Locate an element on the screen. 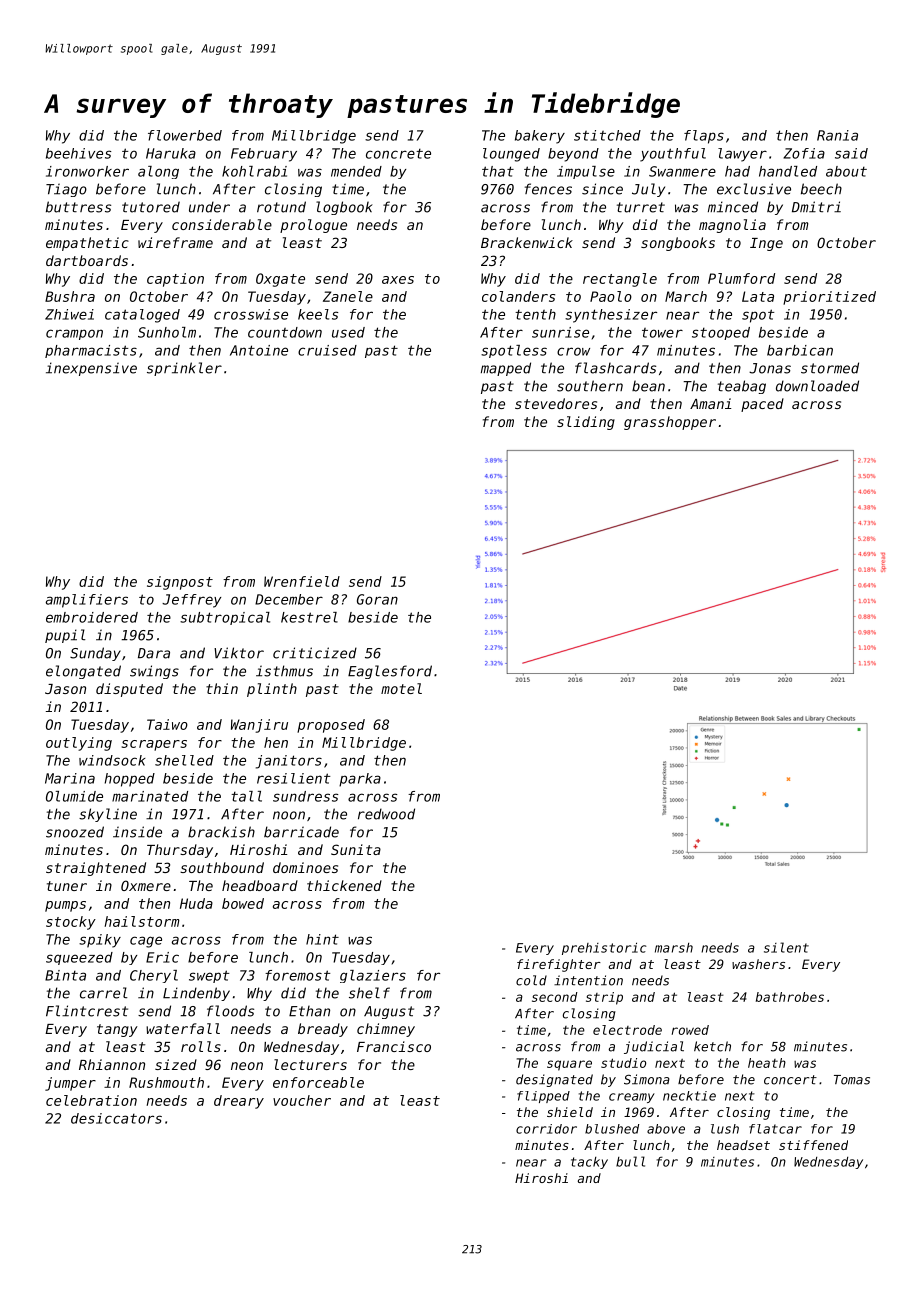  dreary is located at coordinates (239, 1102).
